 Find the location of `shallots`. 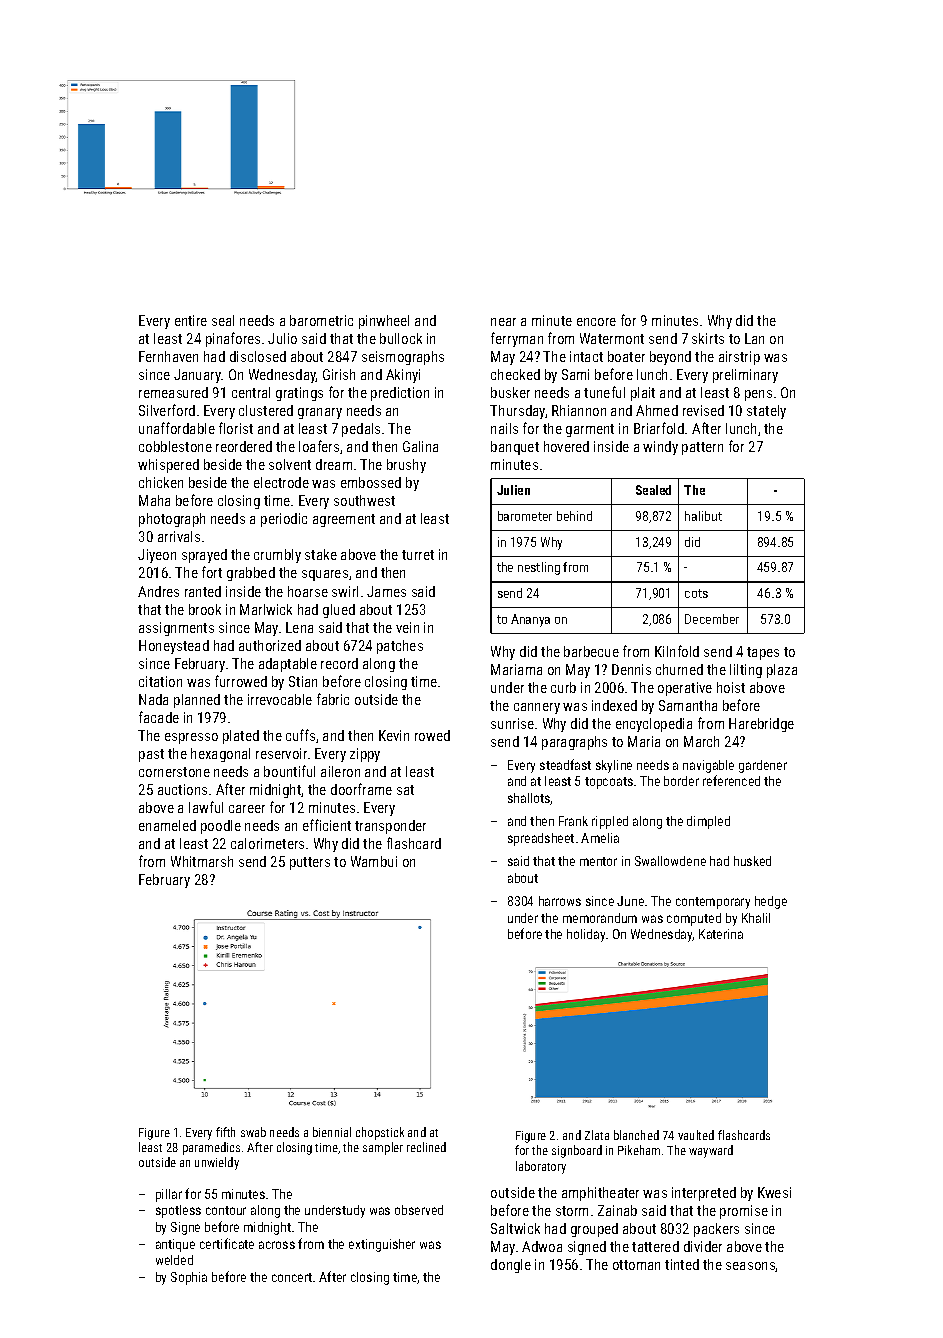

shallots is located at coordinates (529, 799).
